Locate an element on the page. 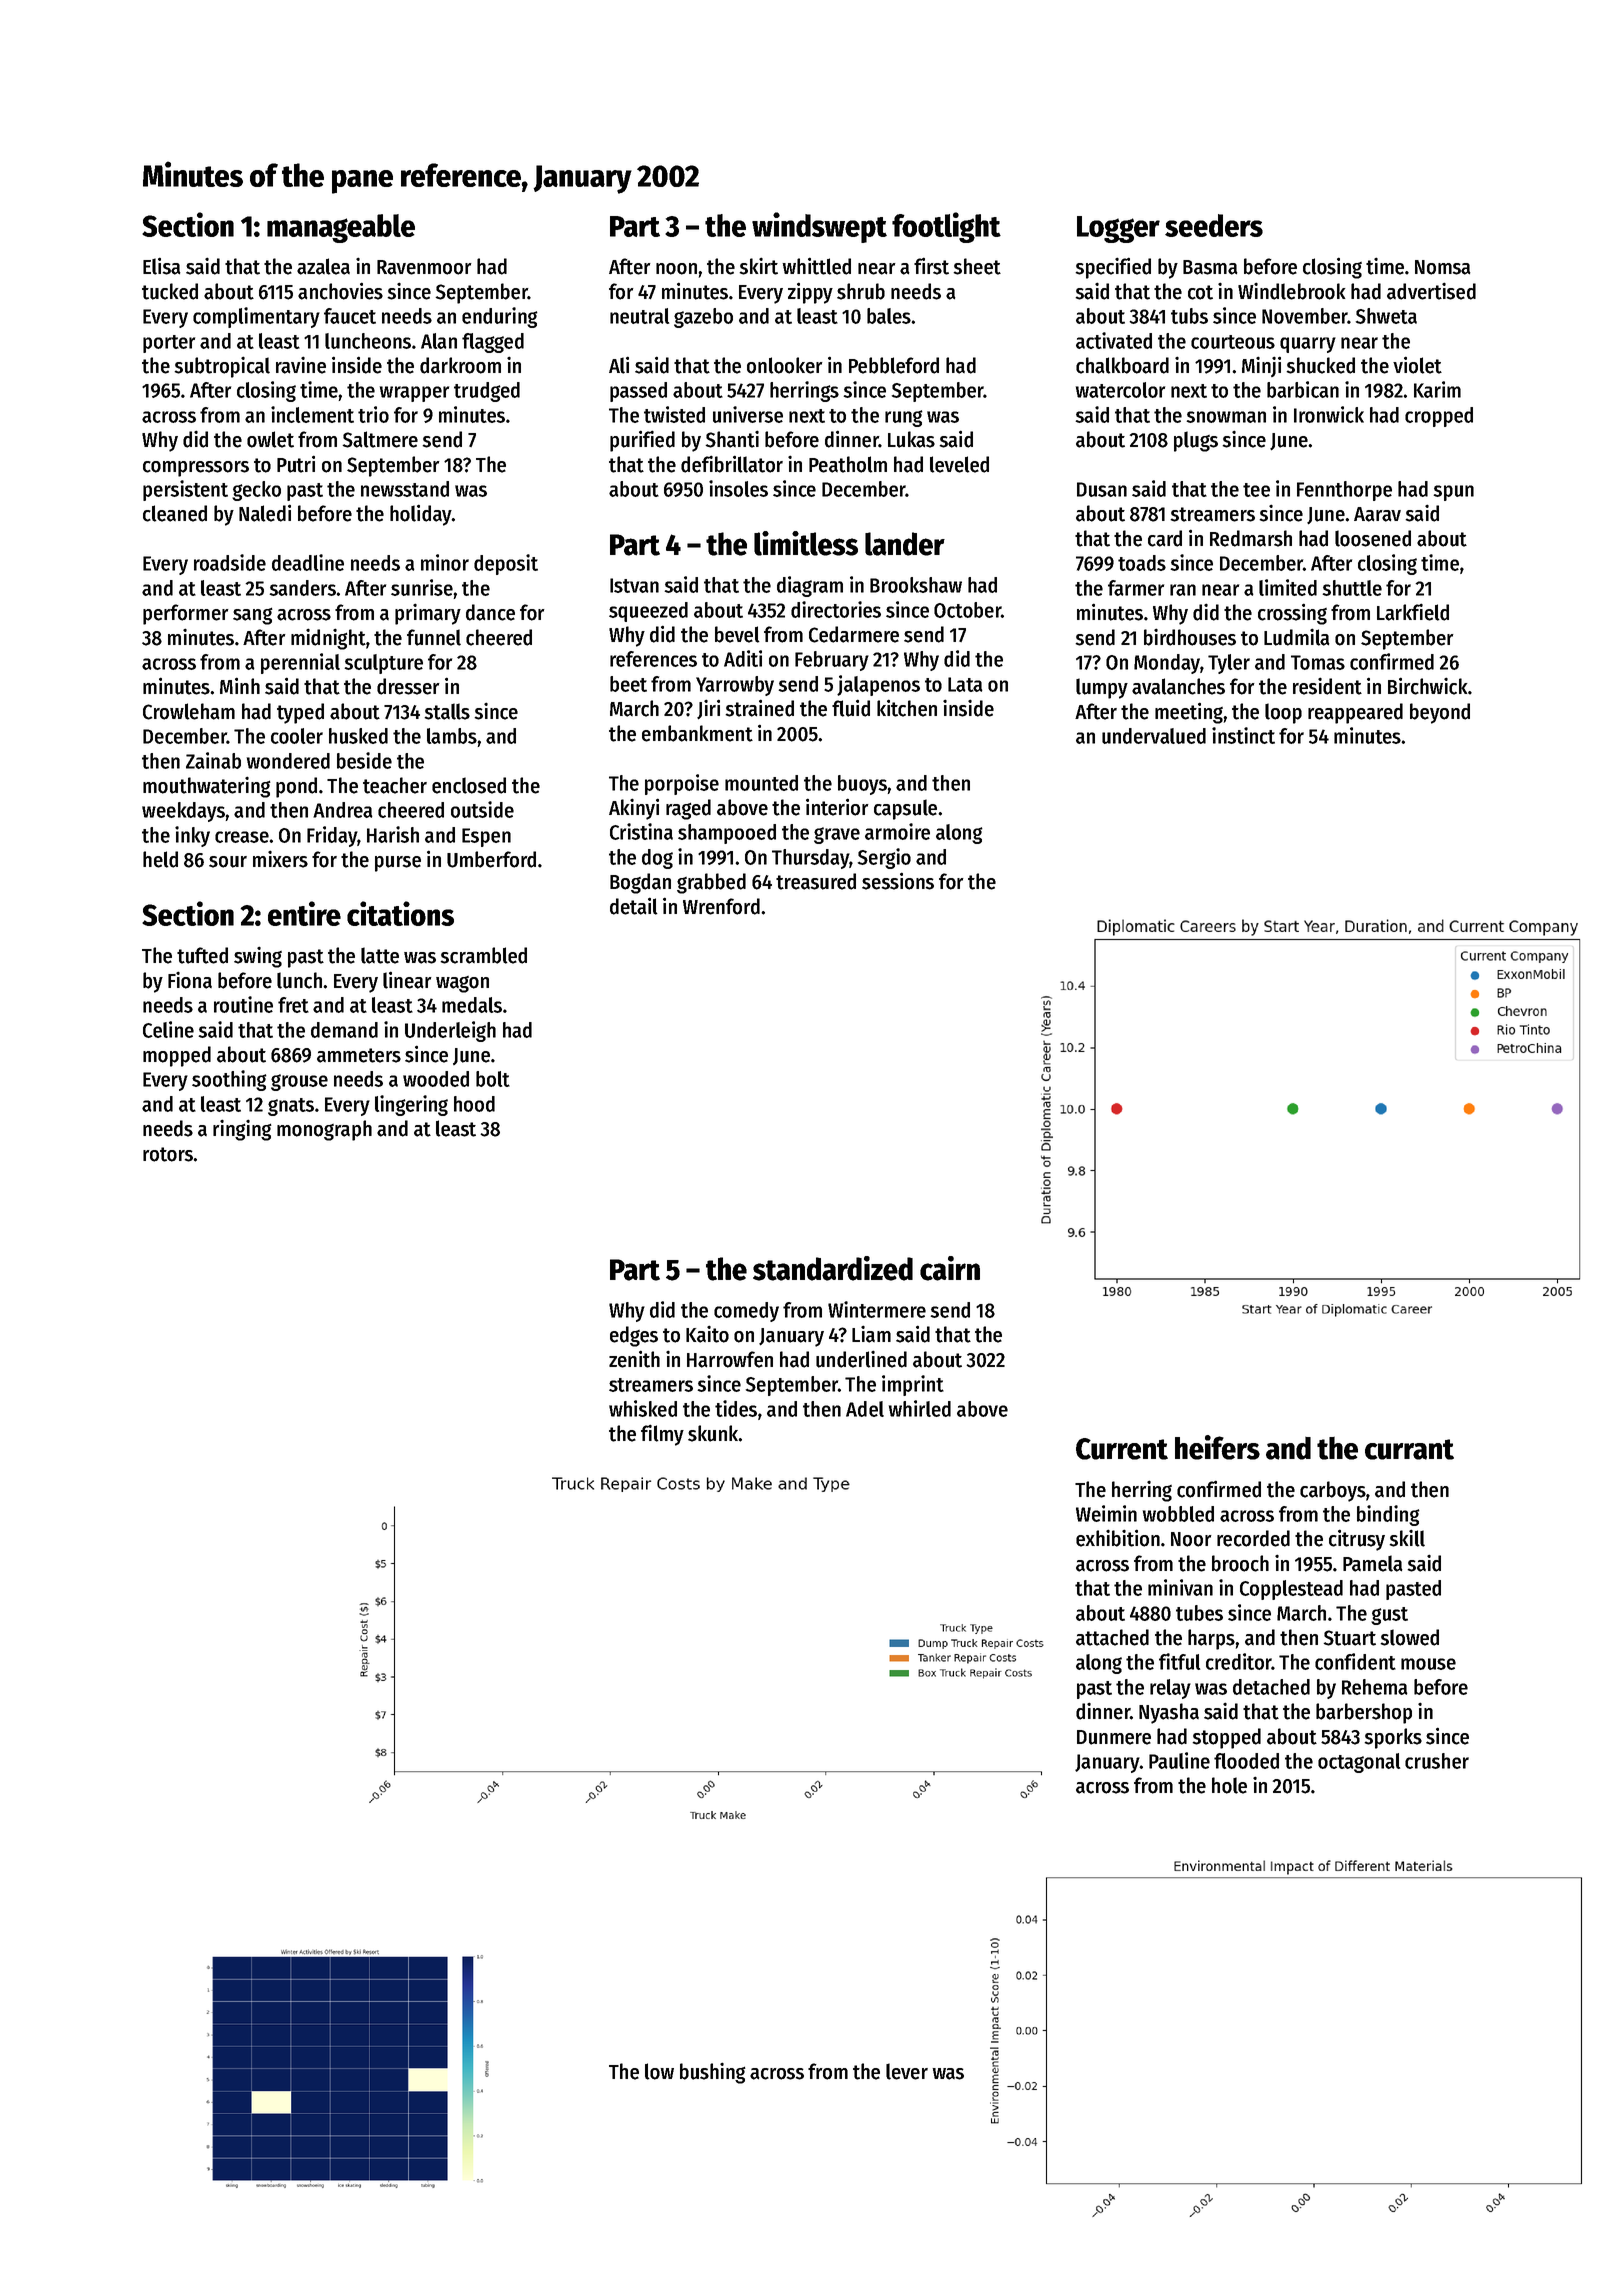  noon is located at coordinates (676, 269).
